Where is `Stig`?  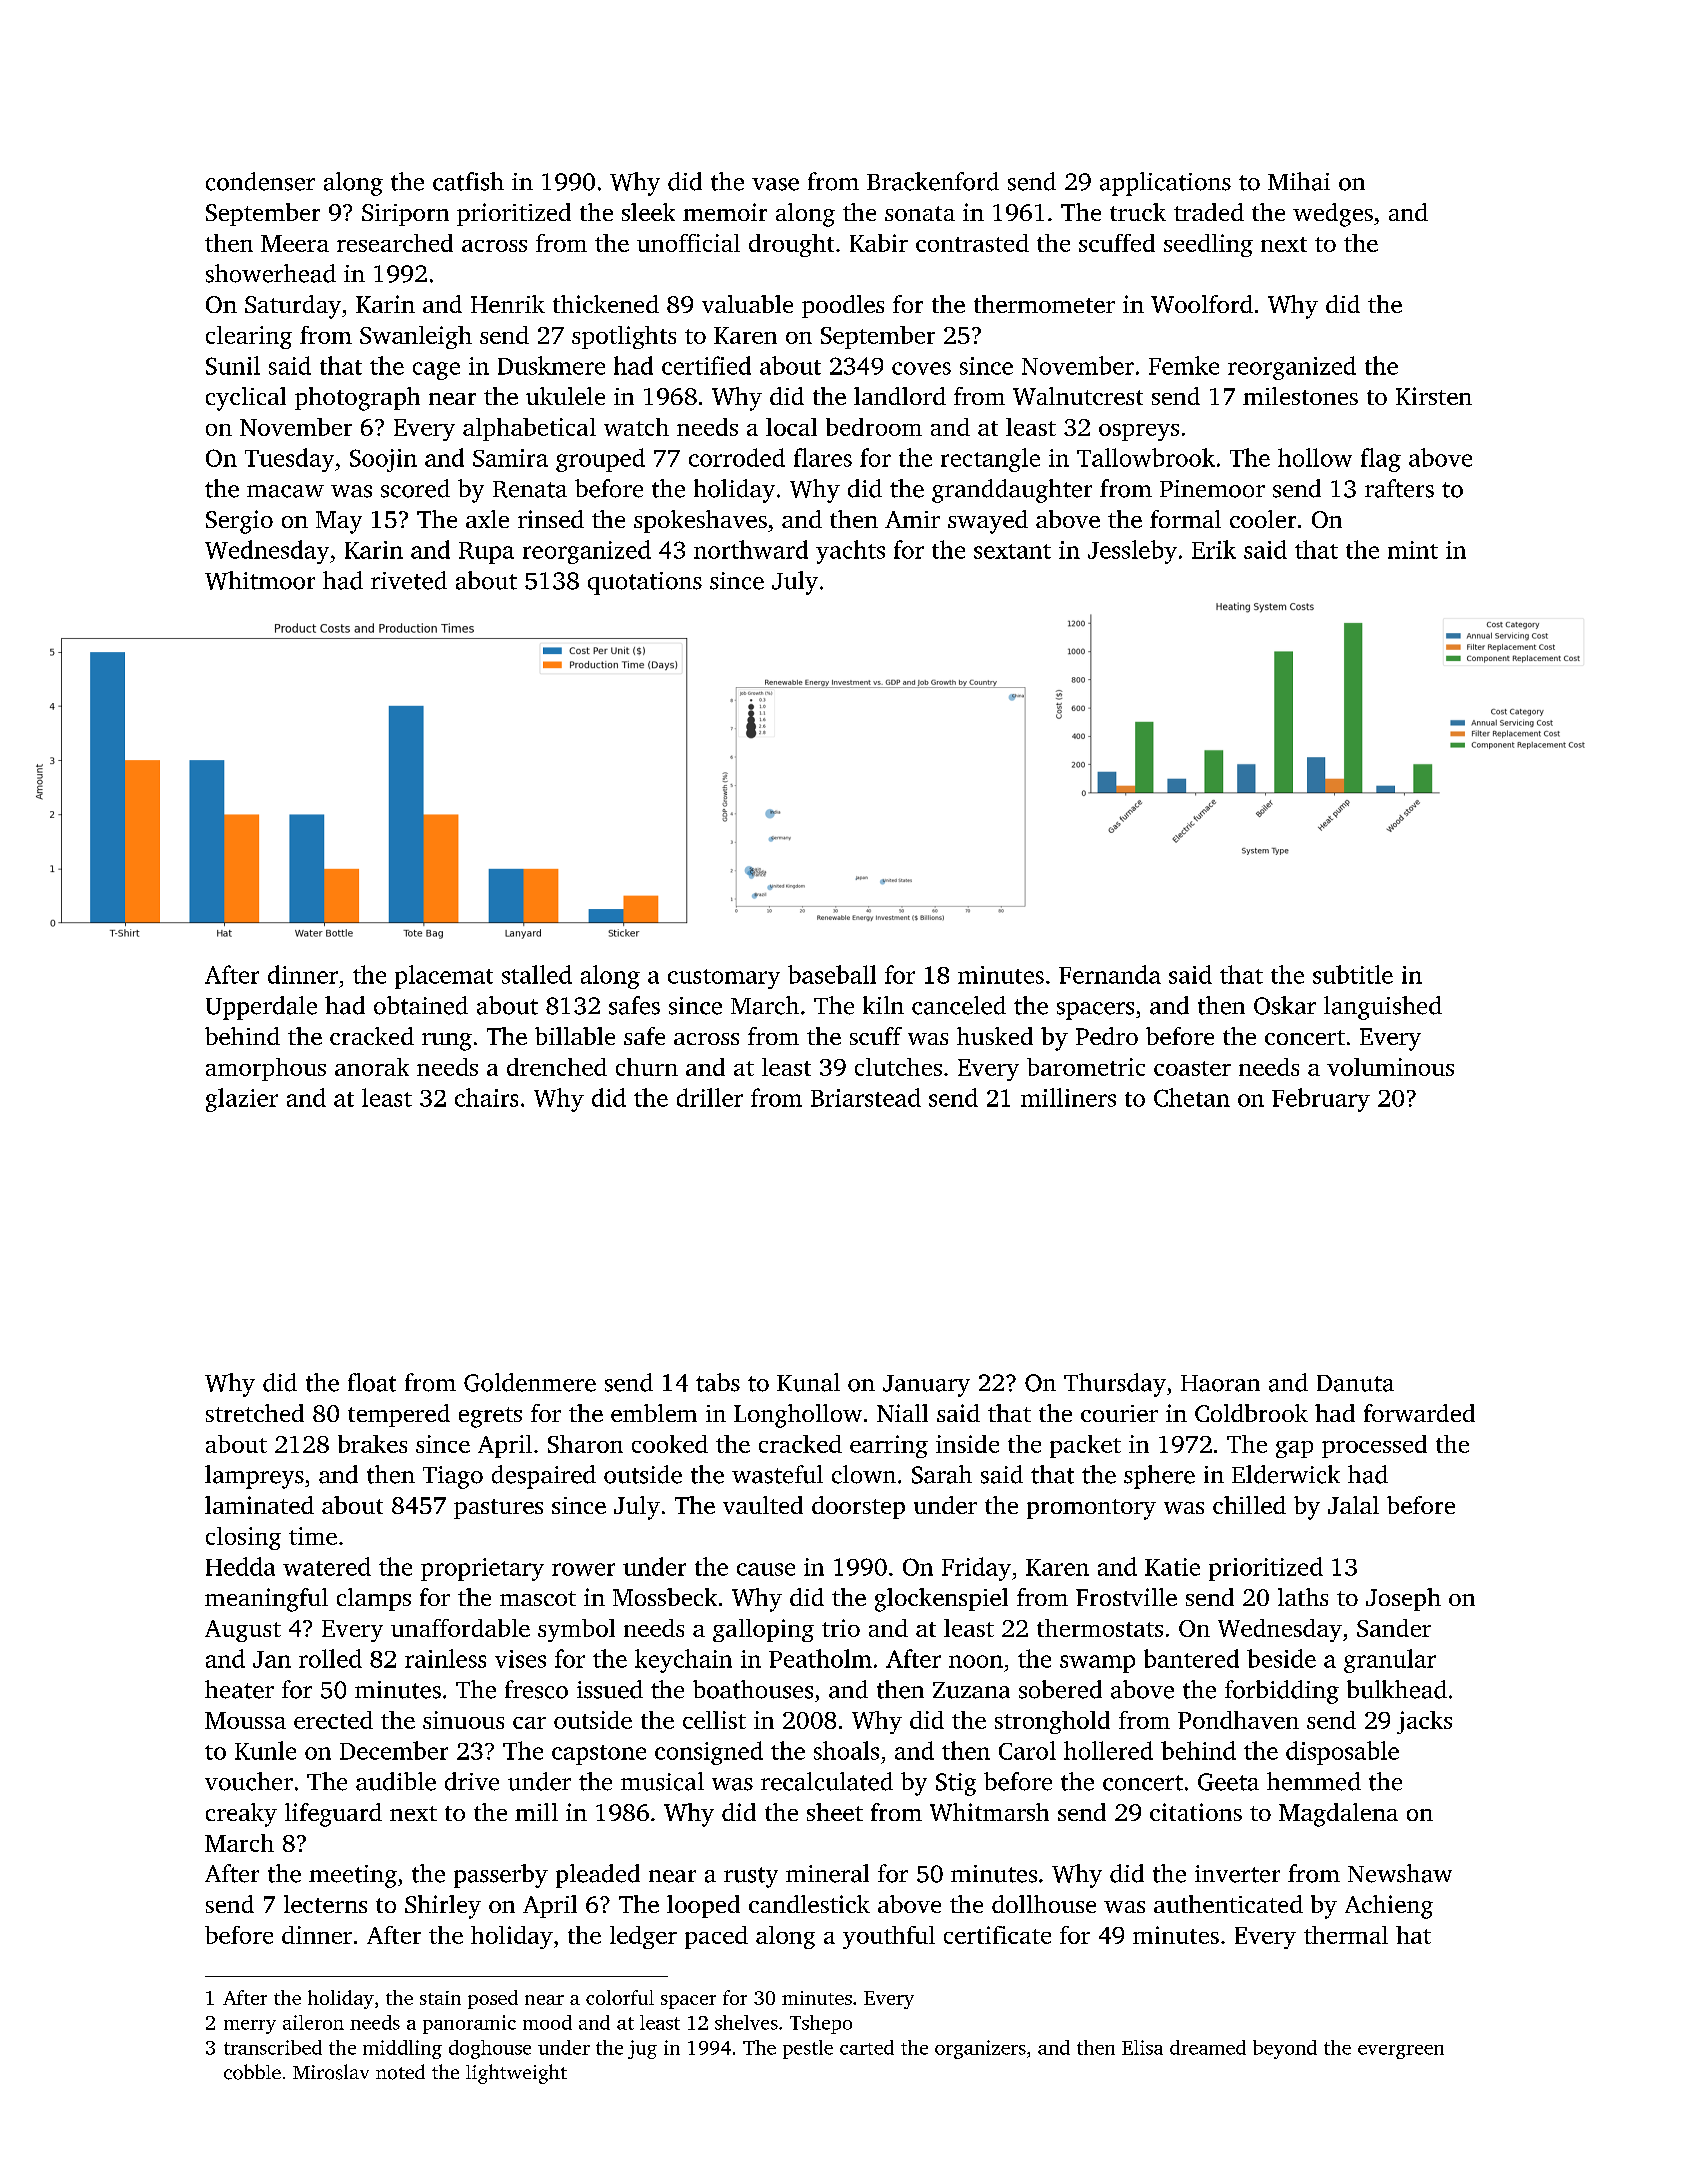
Stig is located at coordinates (956, 1784).
